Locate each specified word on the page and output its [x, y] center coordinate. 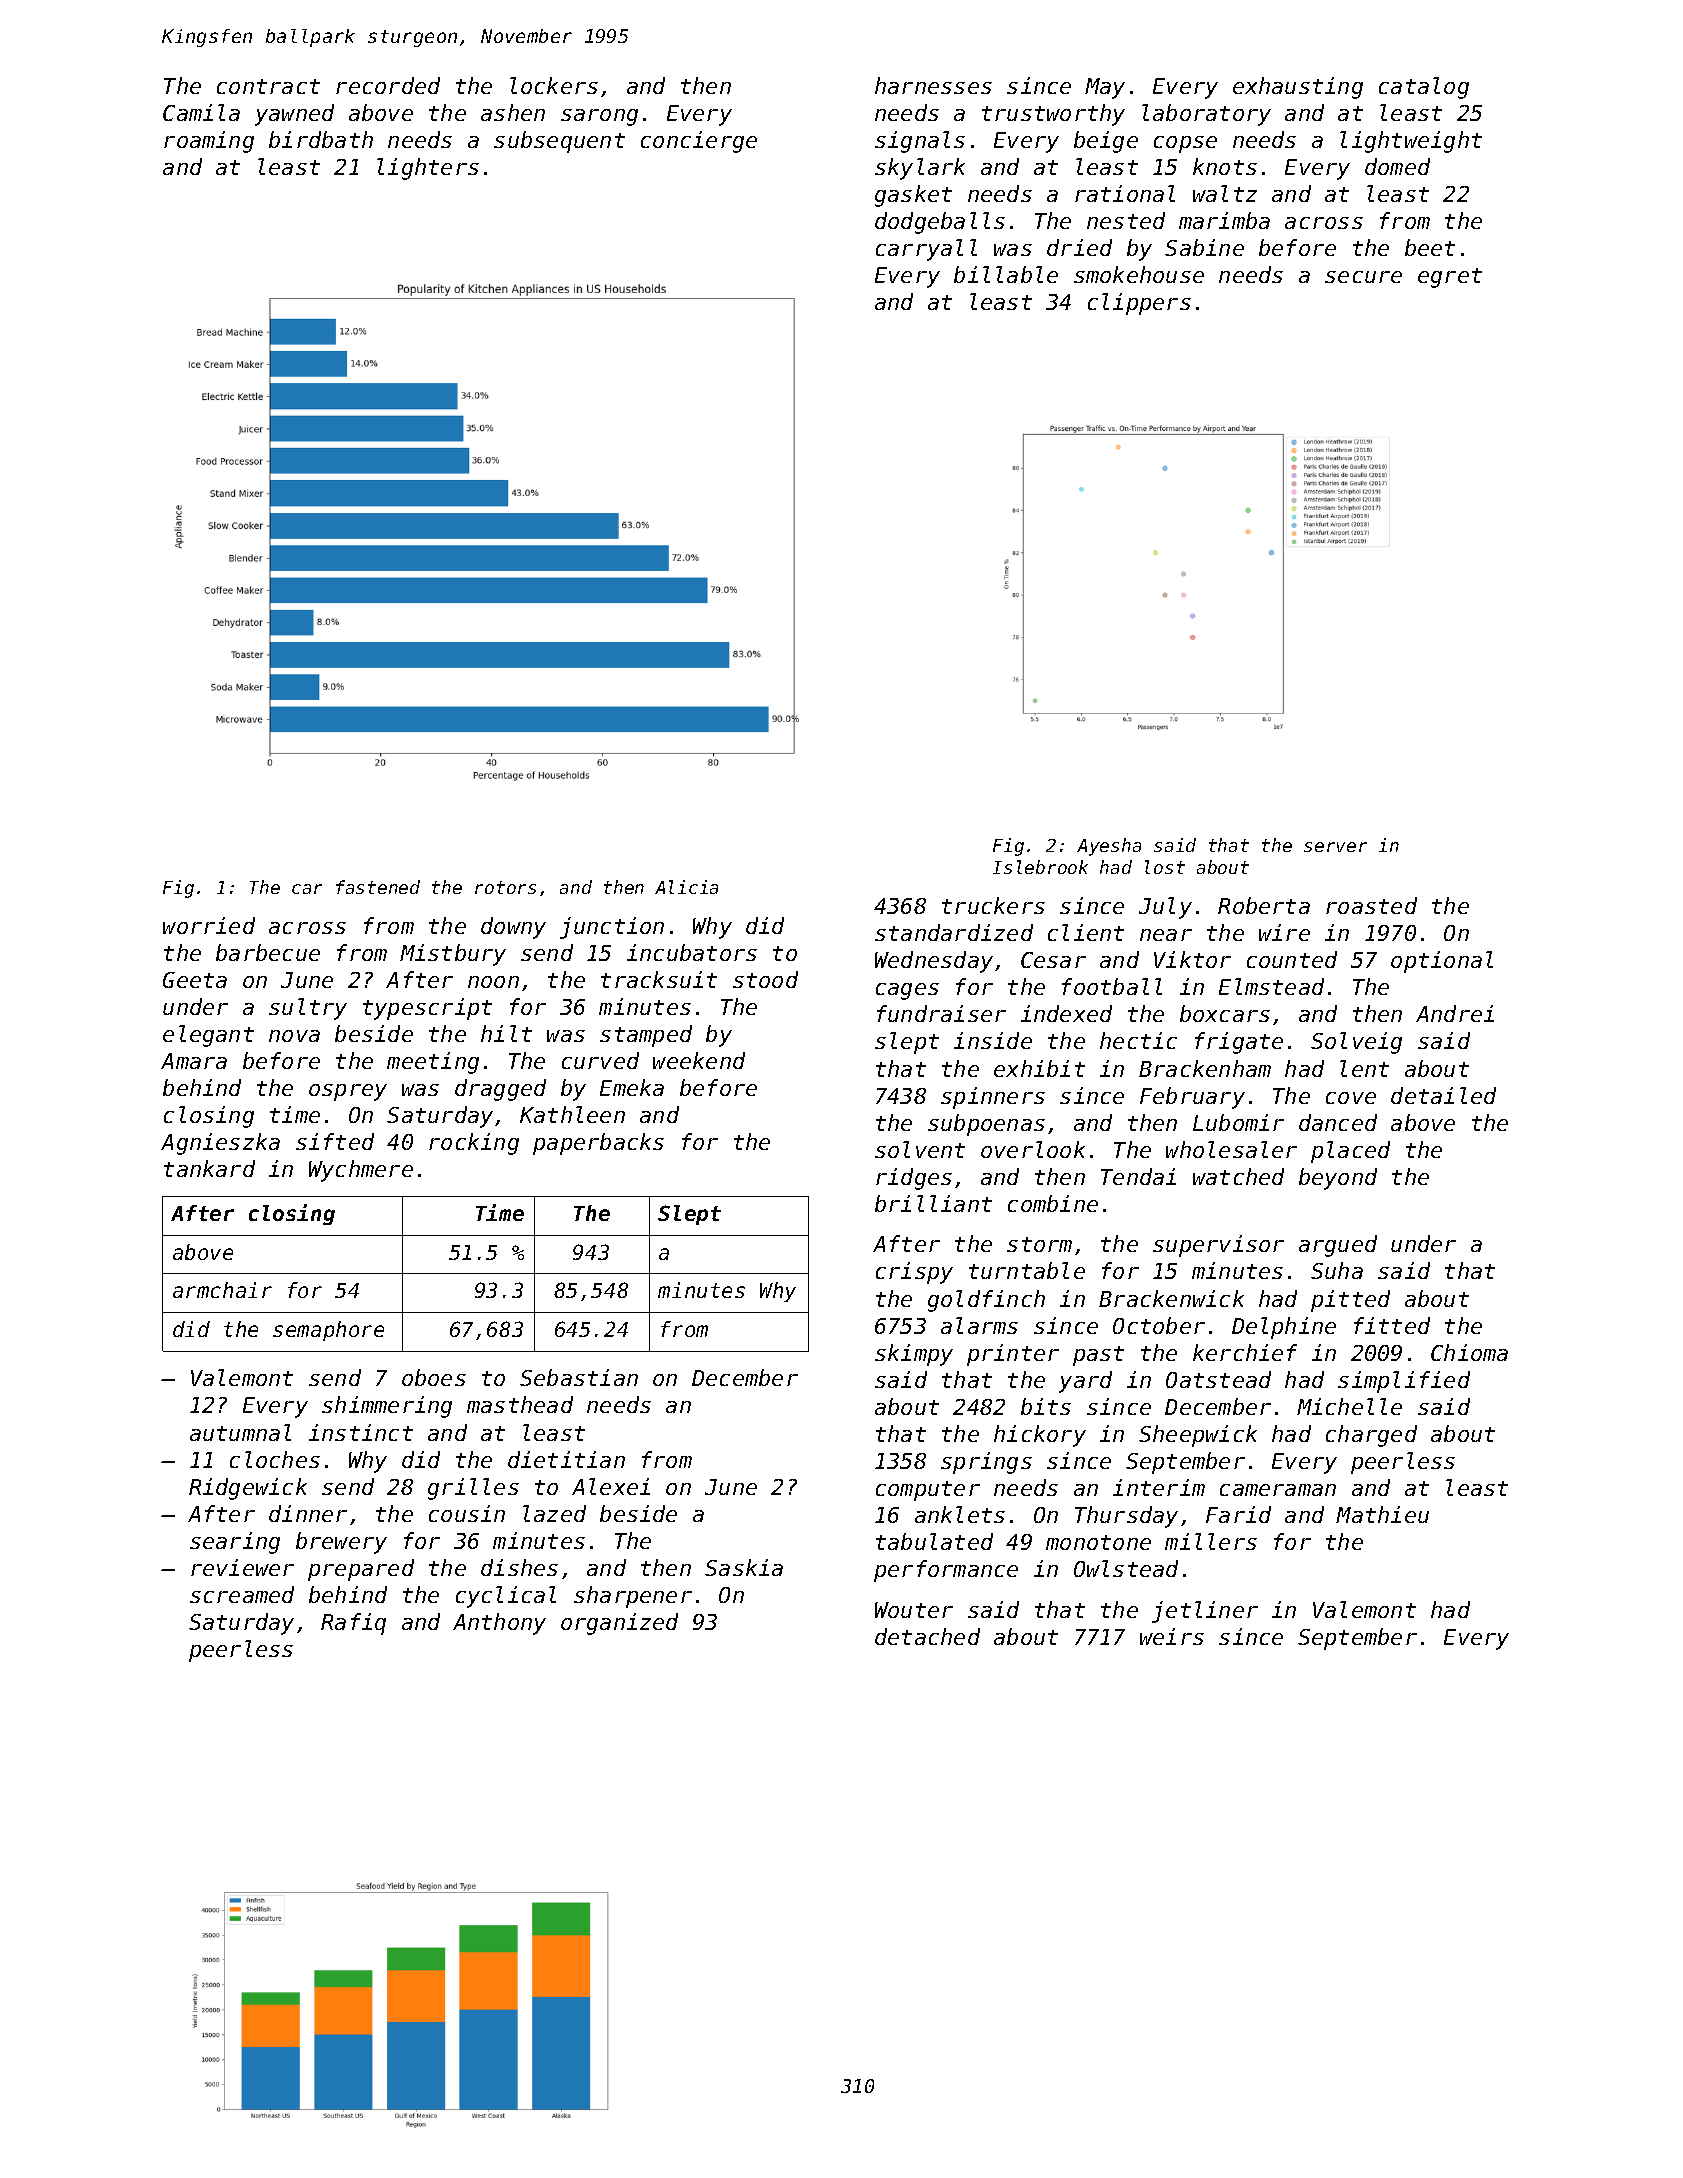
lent [1364, 1068]
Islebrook [1040, 867]
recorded [388, 85]
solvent [920, 1149]
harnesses [933, 85]
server [1335, 847]
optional [1442, 962]
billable [1006, 274]
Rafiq [353, 1624]
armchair [222, 1290]
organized [619, 1624]
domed [1397, 166]
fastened [378, 887]
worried [209, 925]
